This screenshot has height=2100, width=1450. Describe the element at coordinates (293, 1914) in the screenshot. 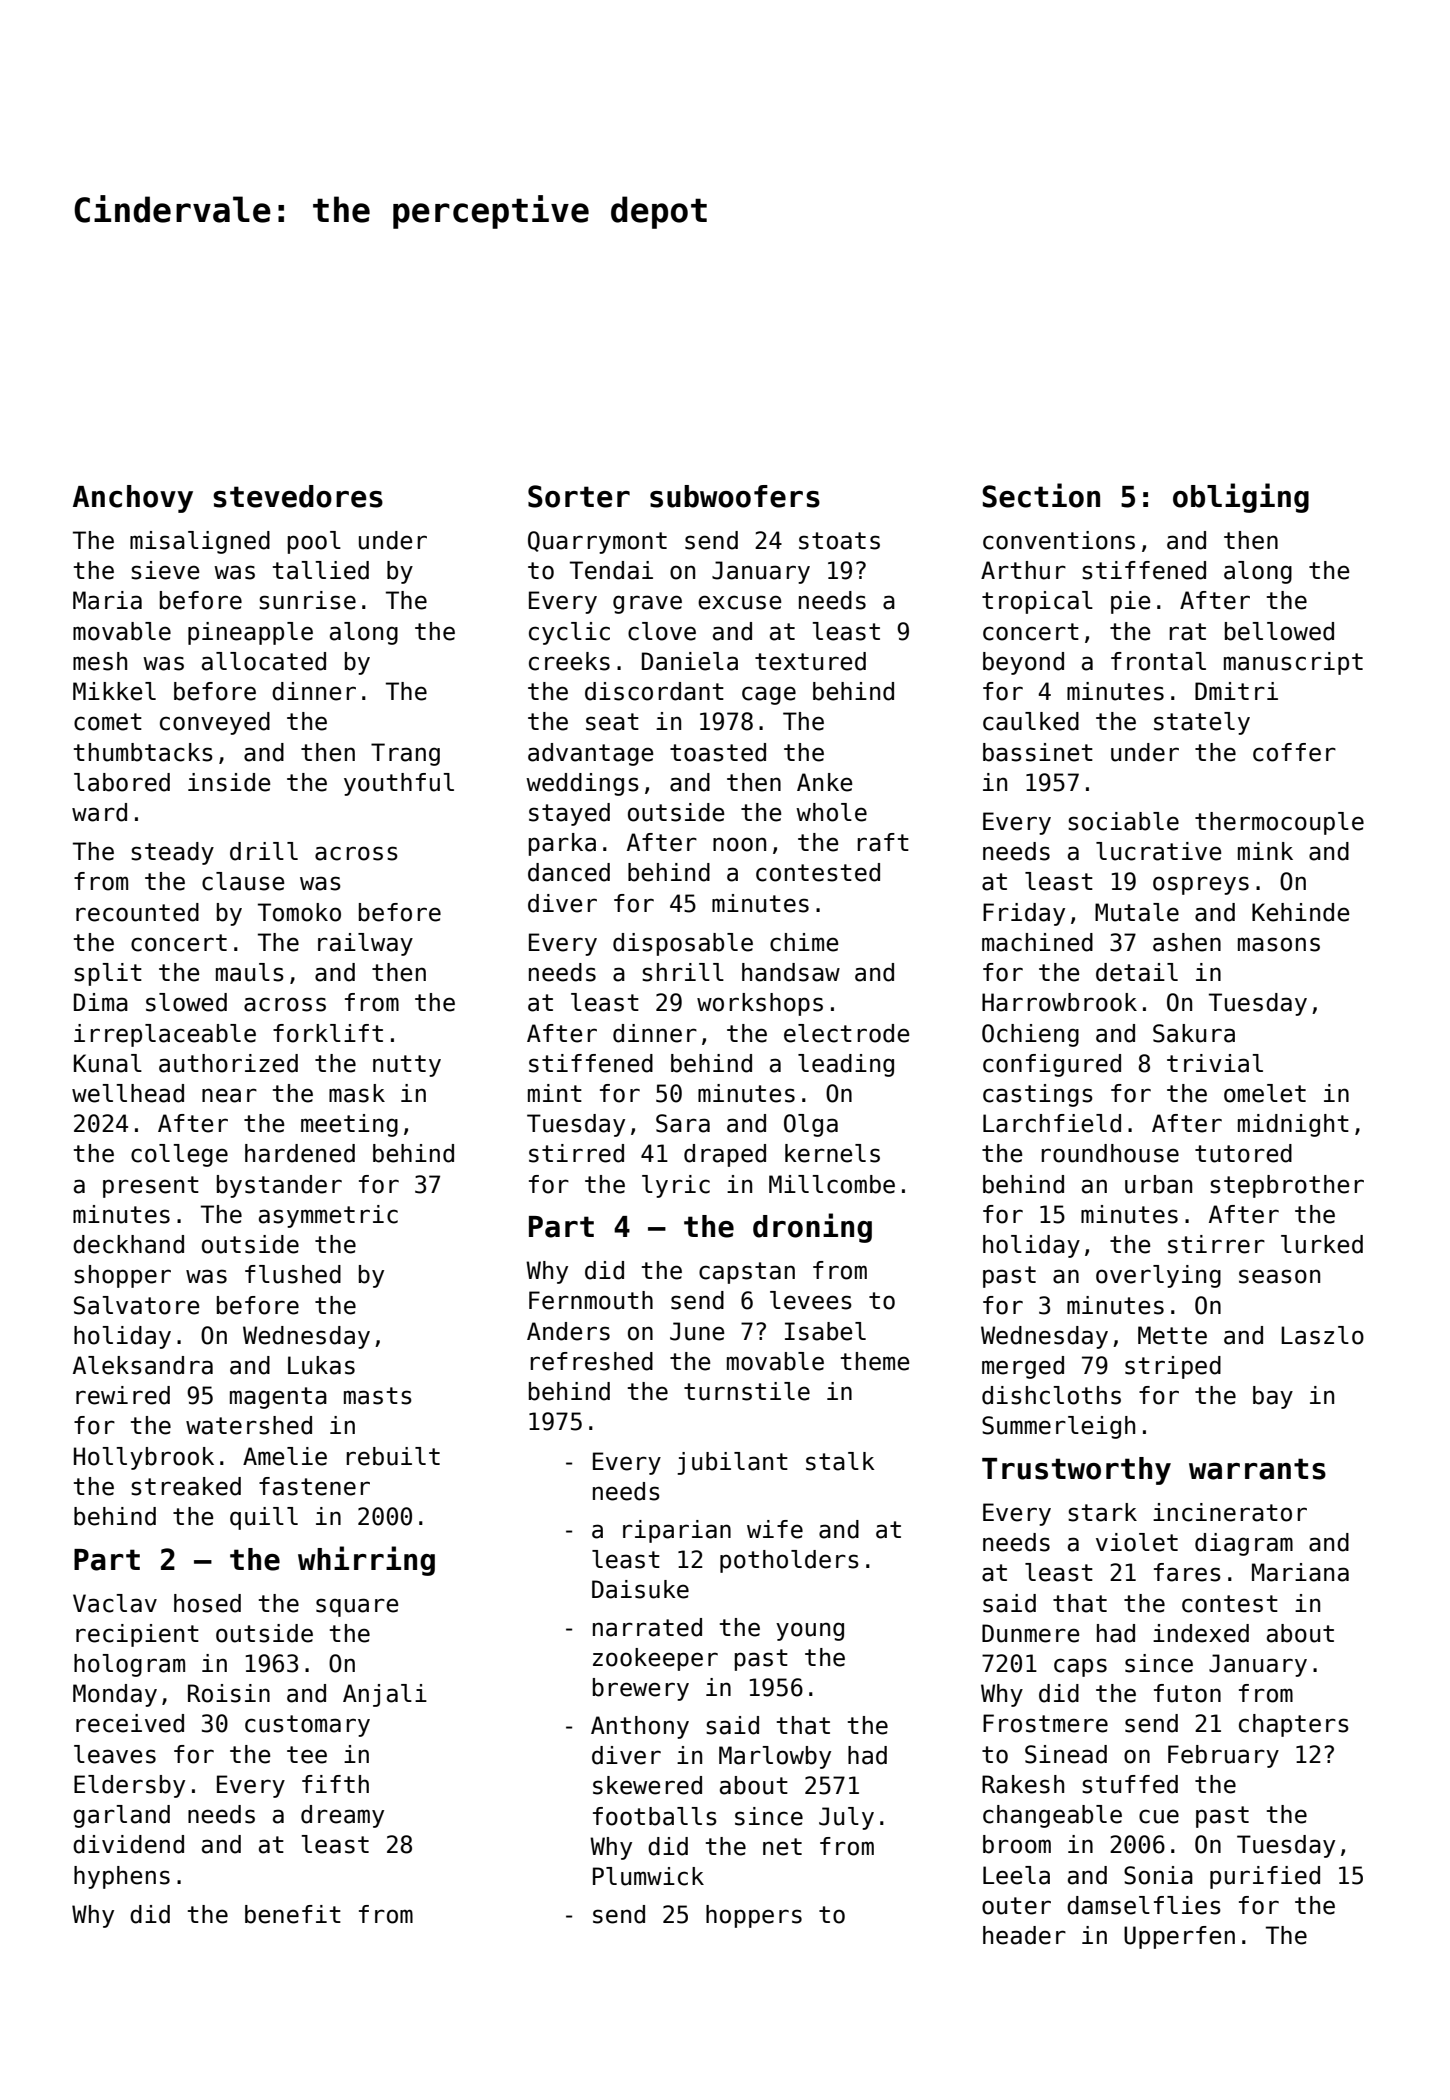

I see `benefit` at that location.
